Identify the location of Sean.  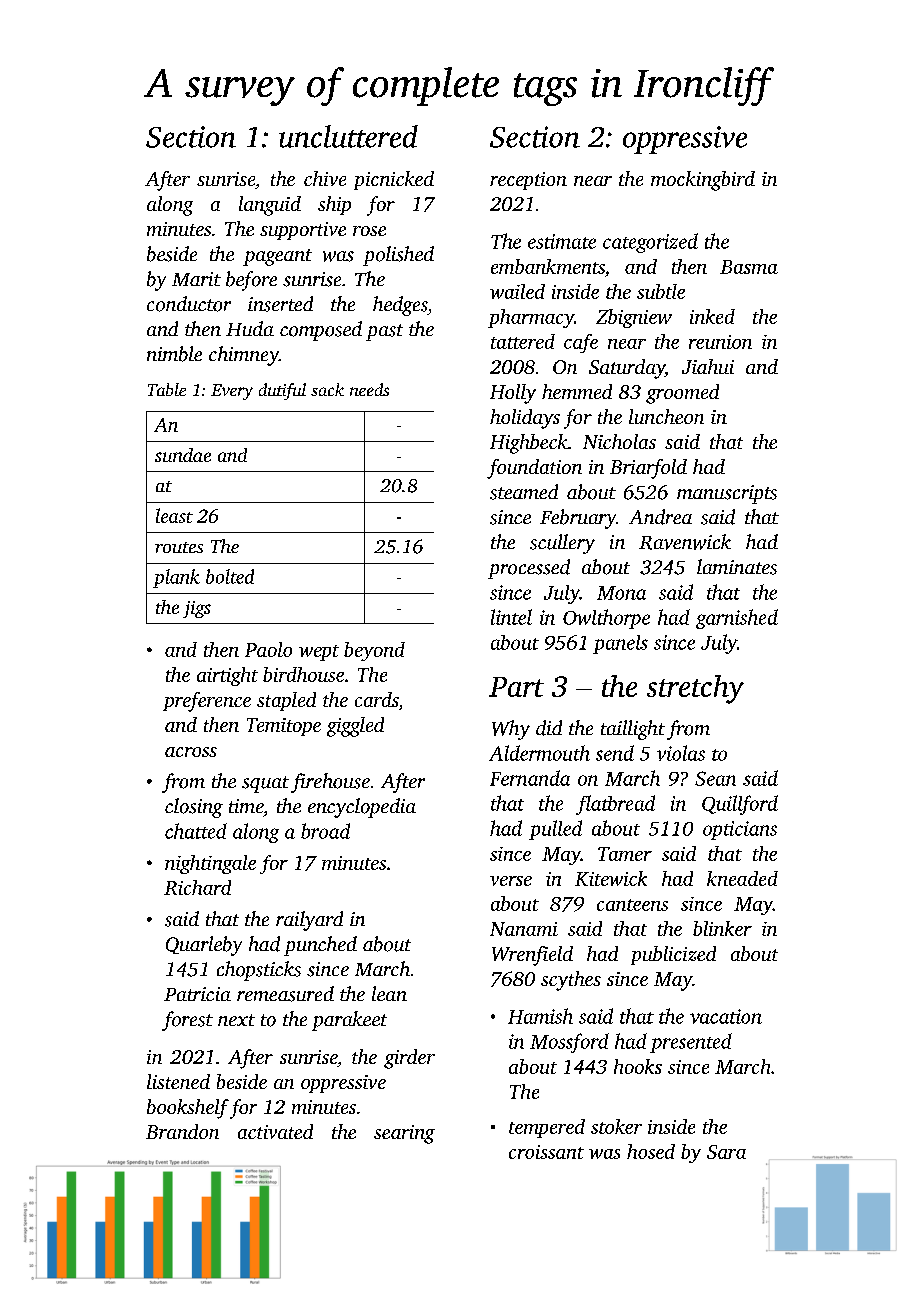
(715, 778).
